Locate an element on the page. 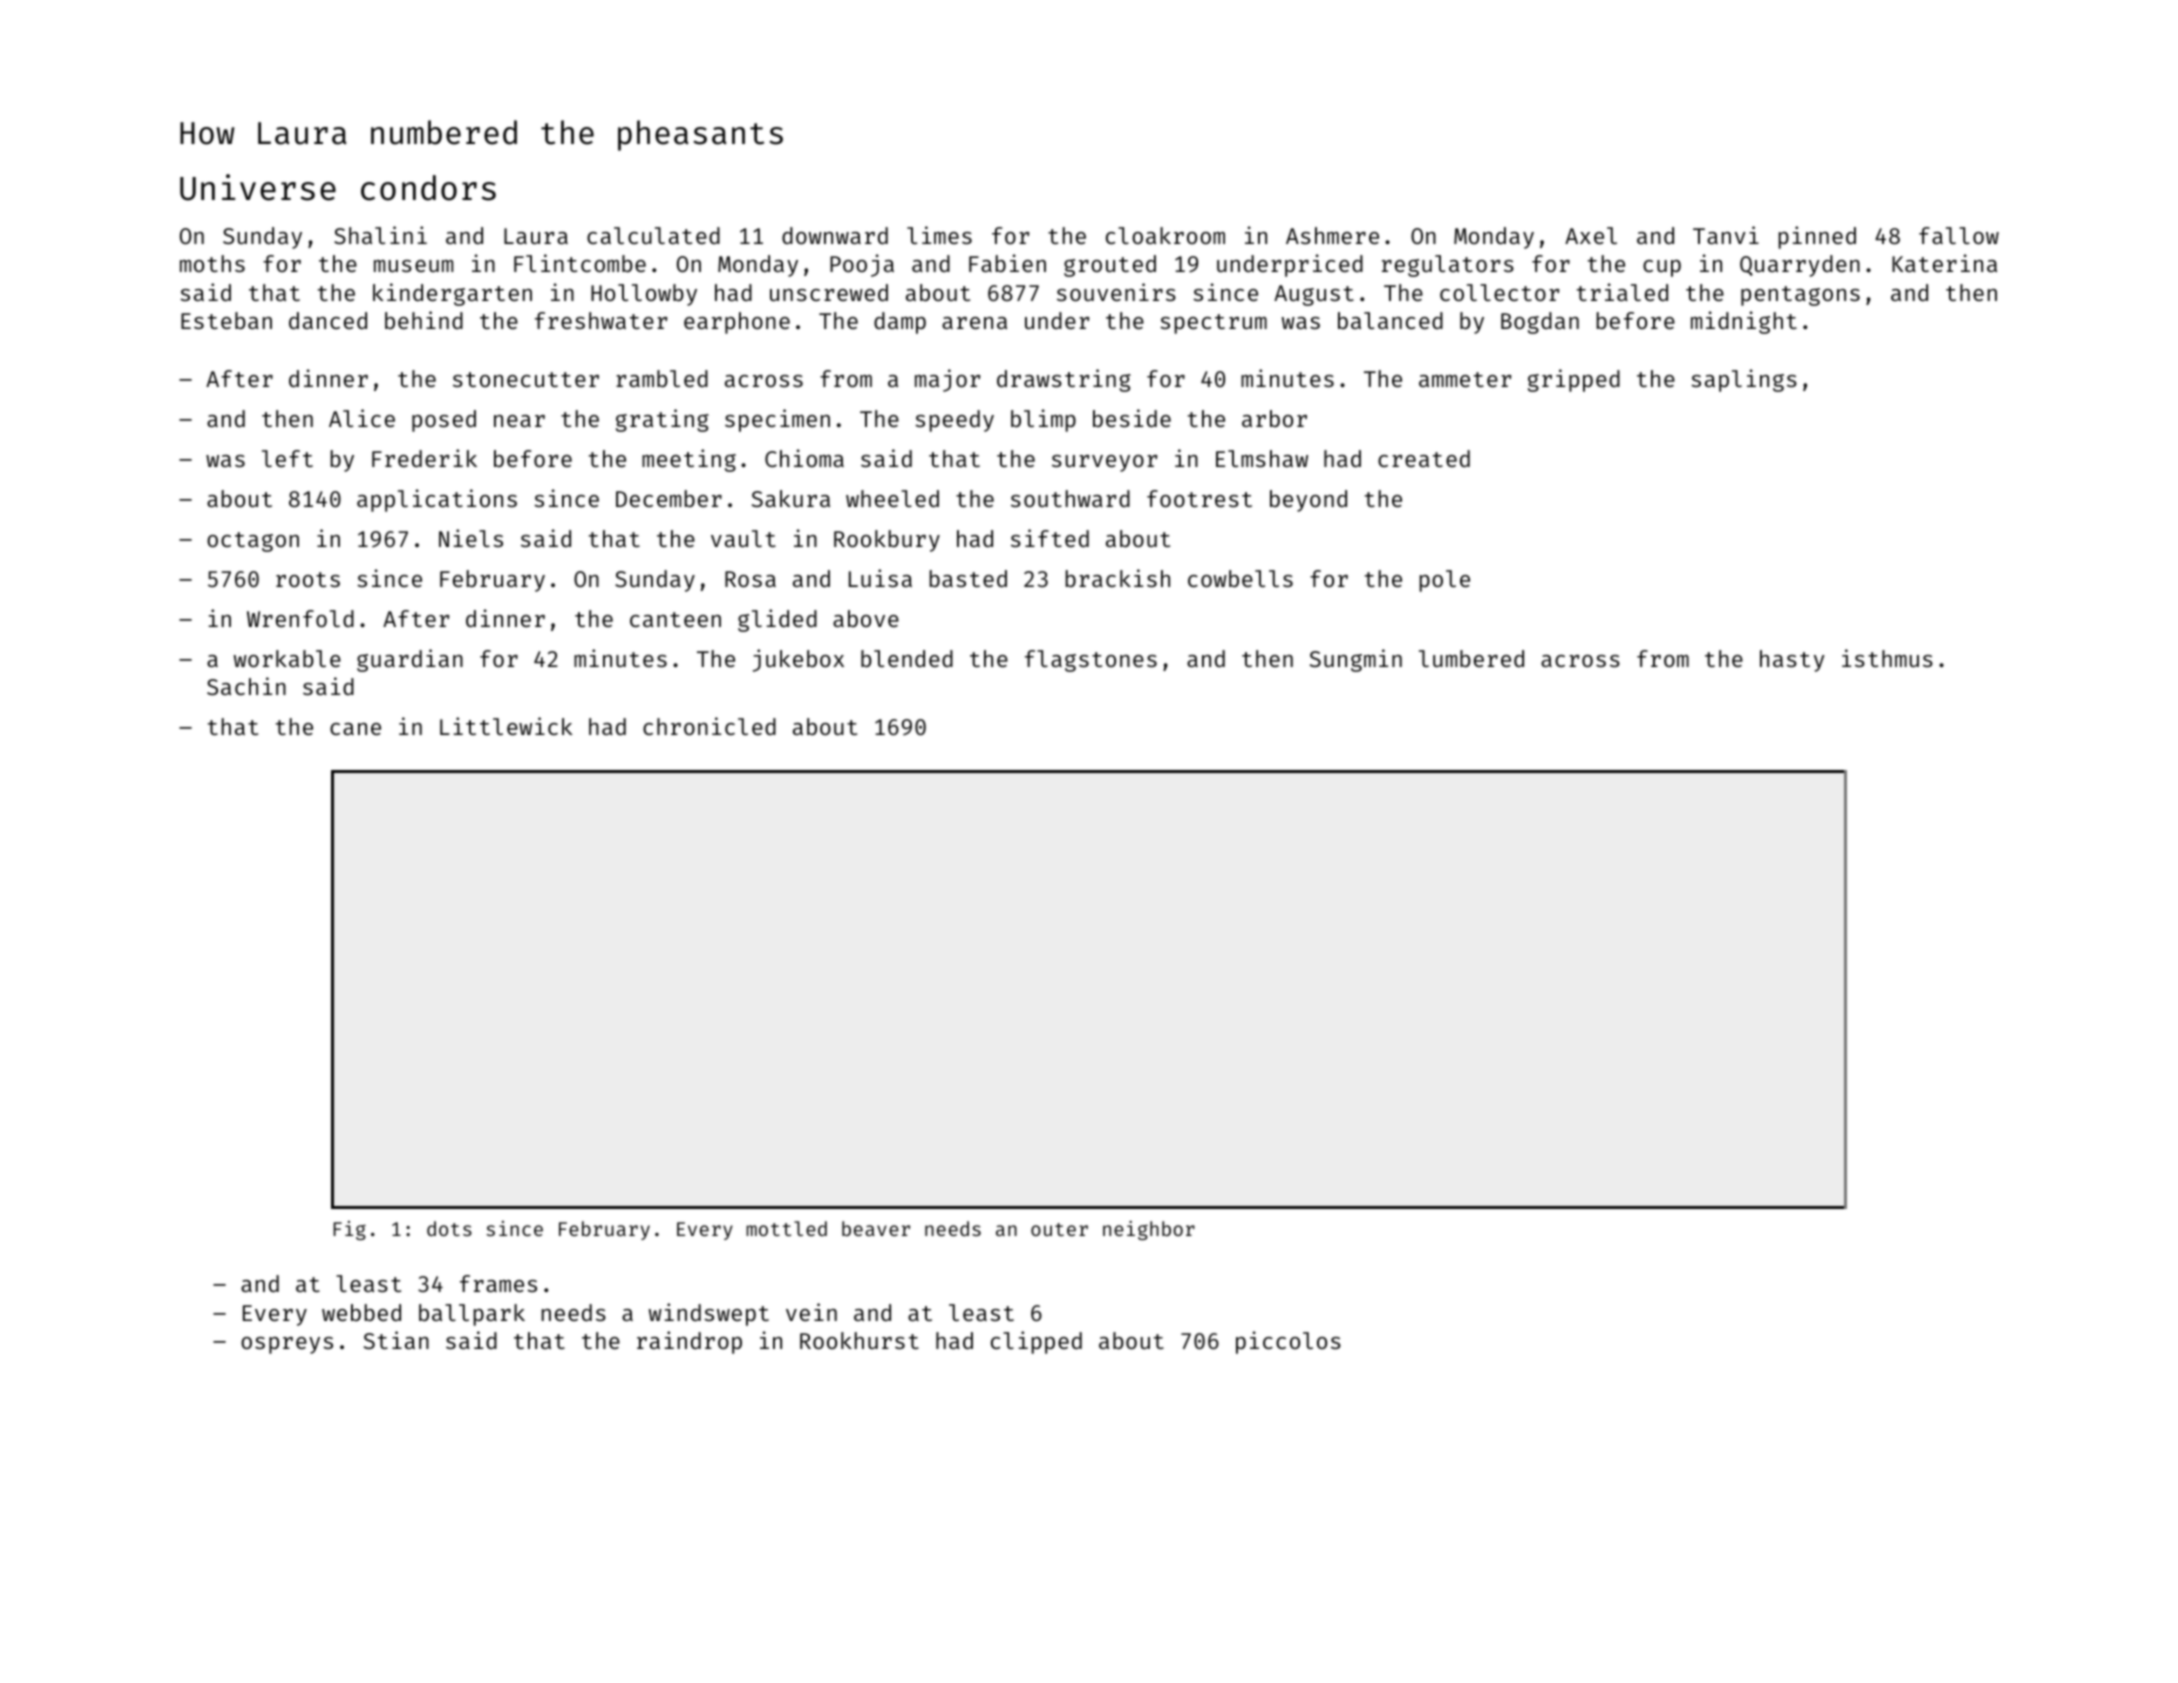  pole is located at coordinates (1445, 581).
